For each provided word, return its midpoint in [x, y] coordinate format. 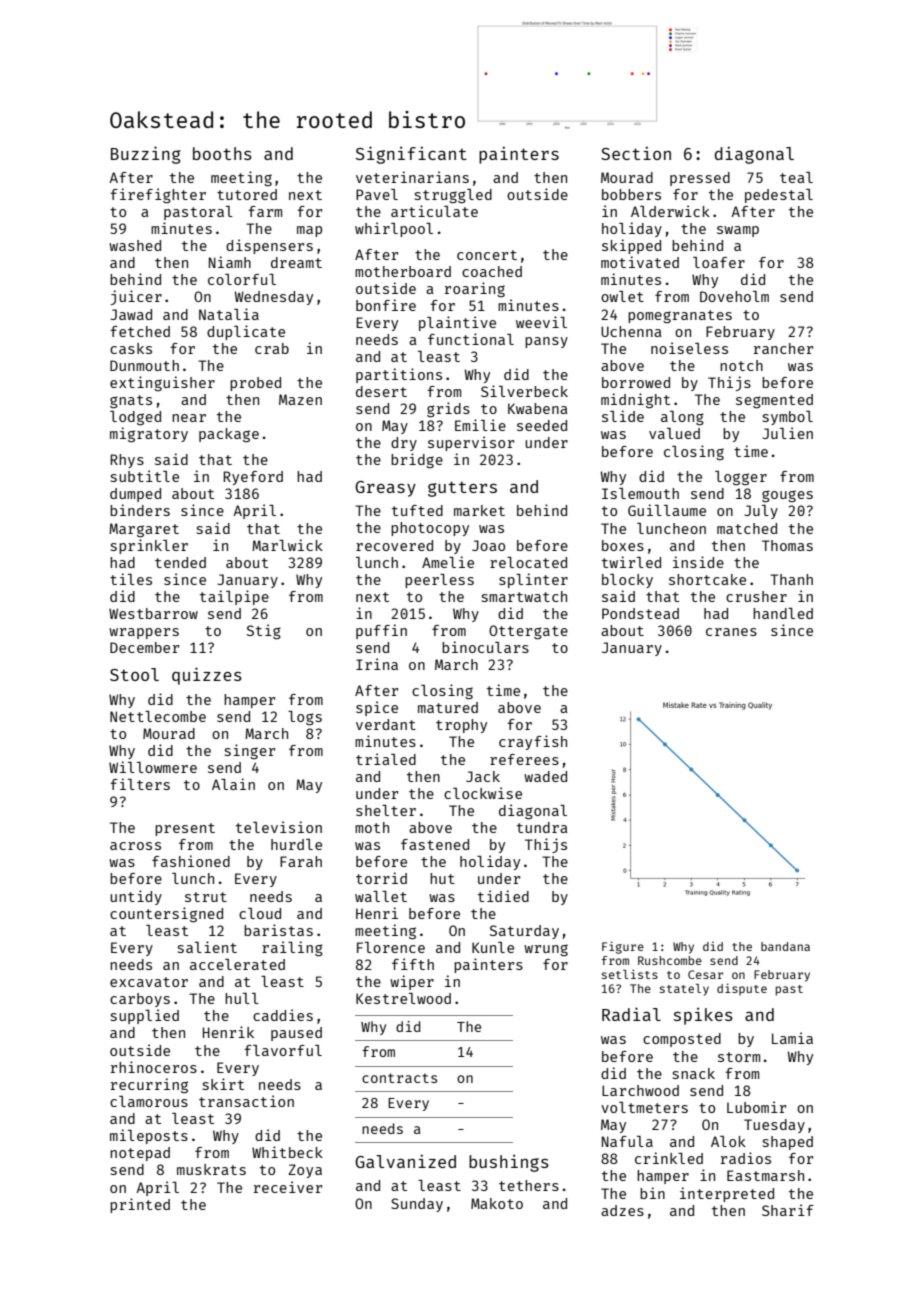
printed [140, 1205]
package [229, 435]
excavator [149, 982]
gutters [462, 489]
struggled [453, 196]
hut [442, 878]
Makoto [497, 1203]
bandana [785, 946]
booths [222, 153]
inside [698, 562]
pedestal [779, 196]
